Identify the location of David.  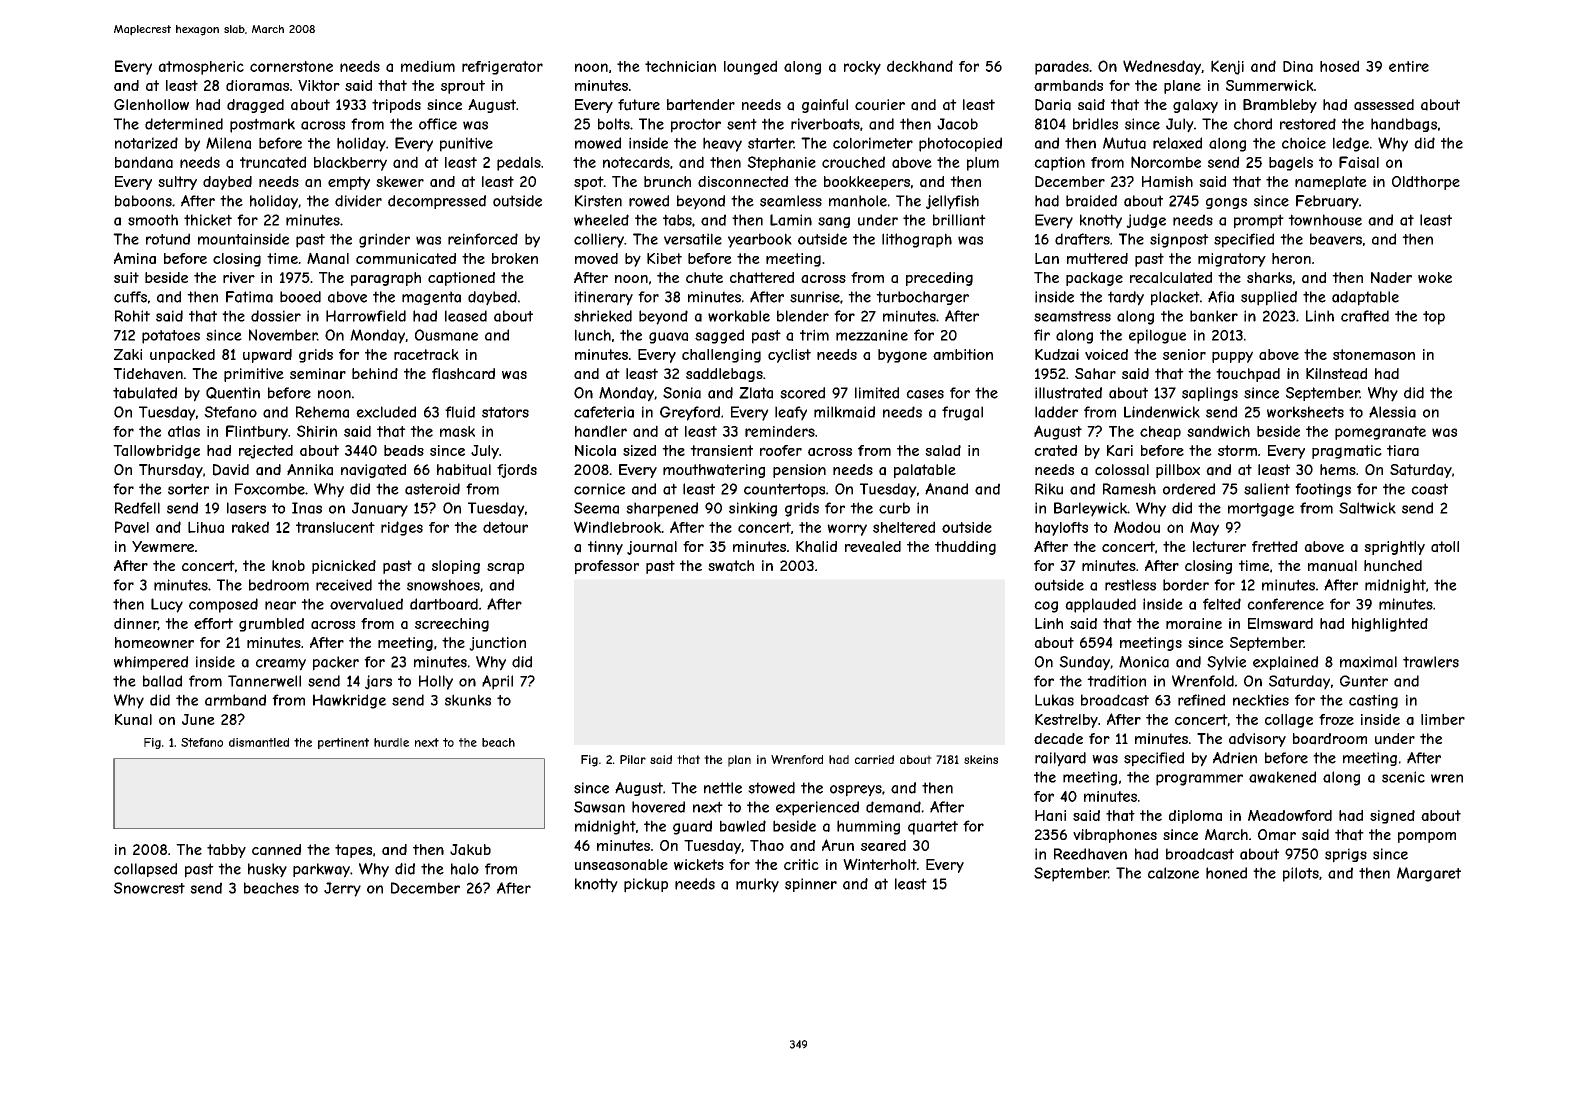
(231, 470).
